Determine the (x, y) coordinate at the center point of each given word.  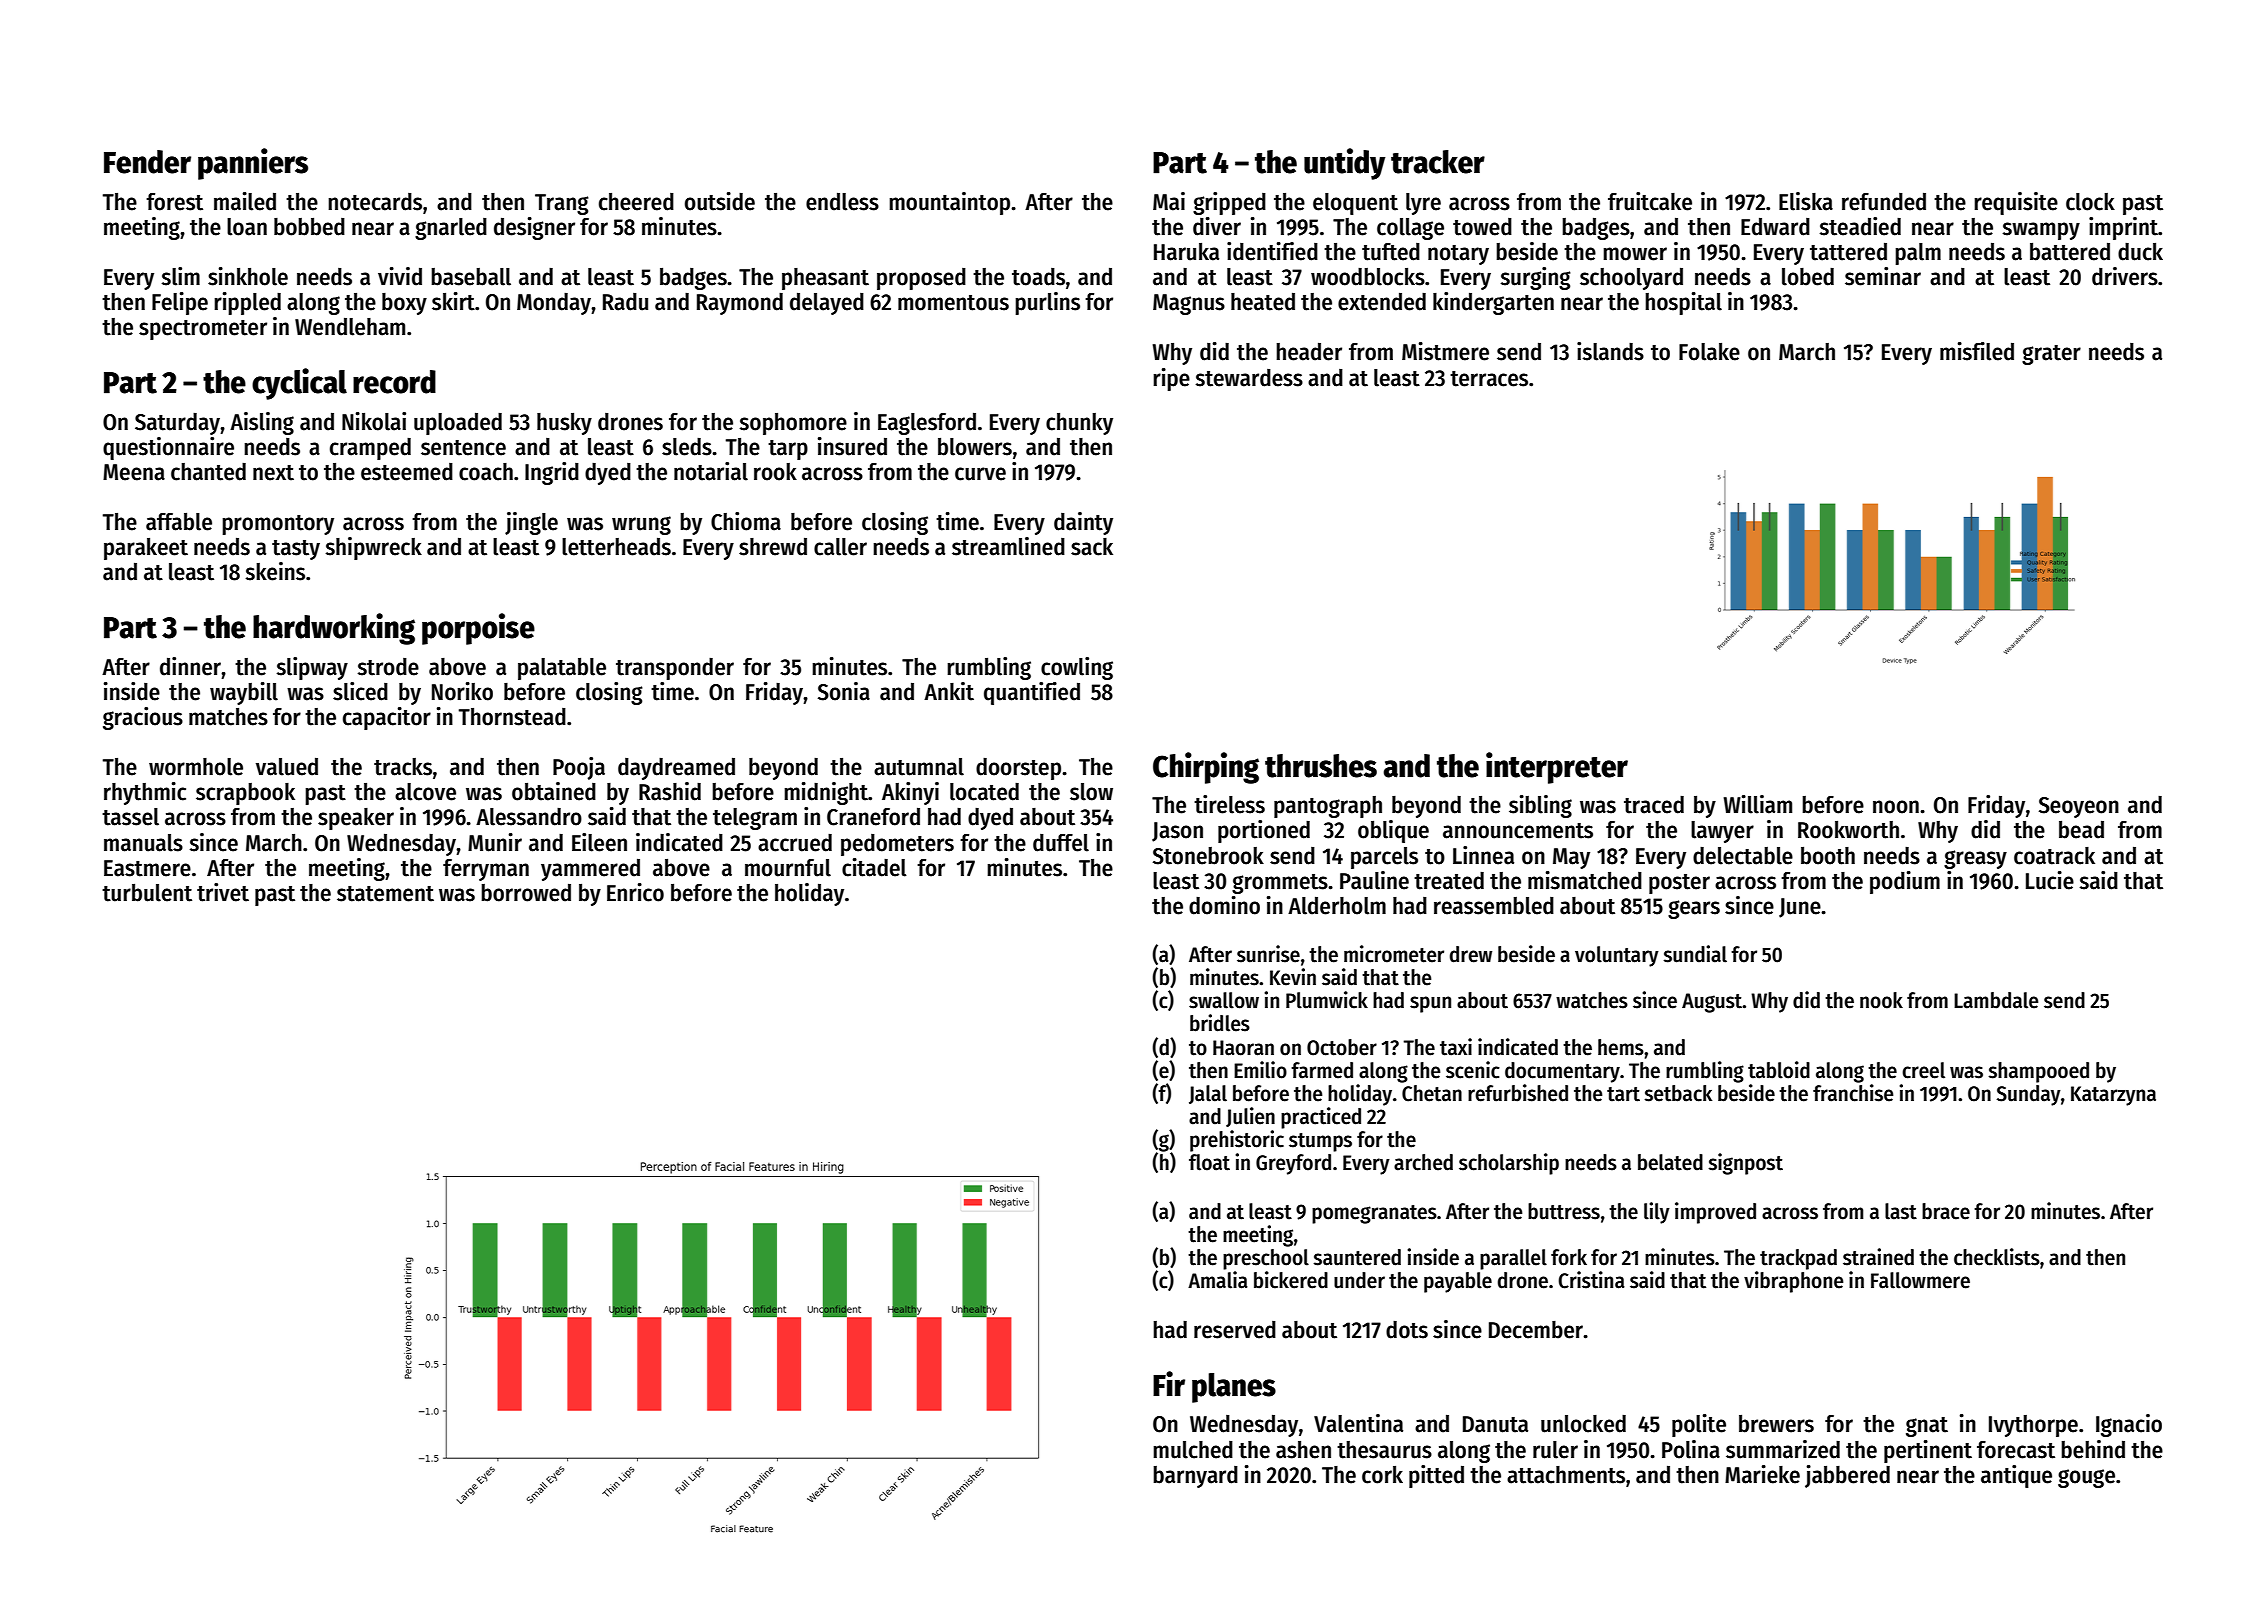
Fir (1169, 1383)
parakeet (146, 549)
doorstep (1018, 769)
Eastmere (147, 868)
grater (2051, 355)
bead (2081, 830)
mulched (1193, 1450)
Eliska (1806, 201)
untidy (1345, 164)
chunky (1079, 424)
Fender (147, 162)
